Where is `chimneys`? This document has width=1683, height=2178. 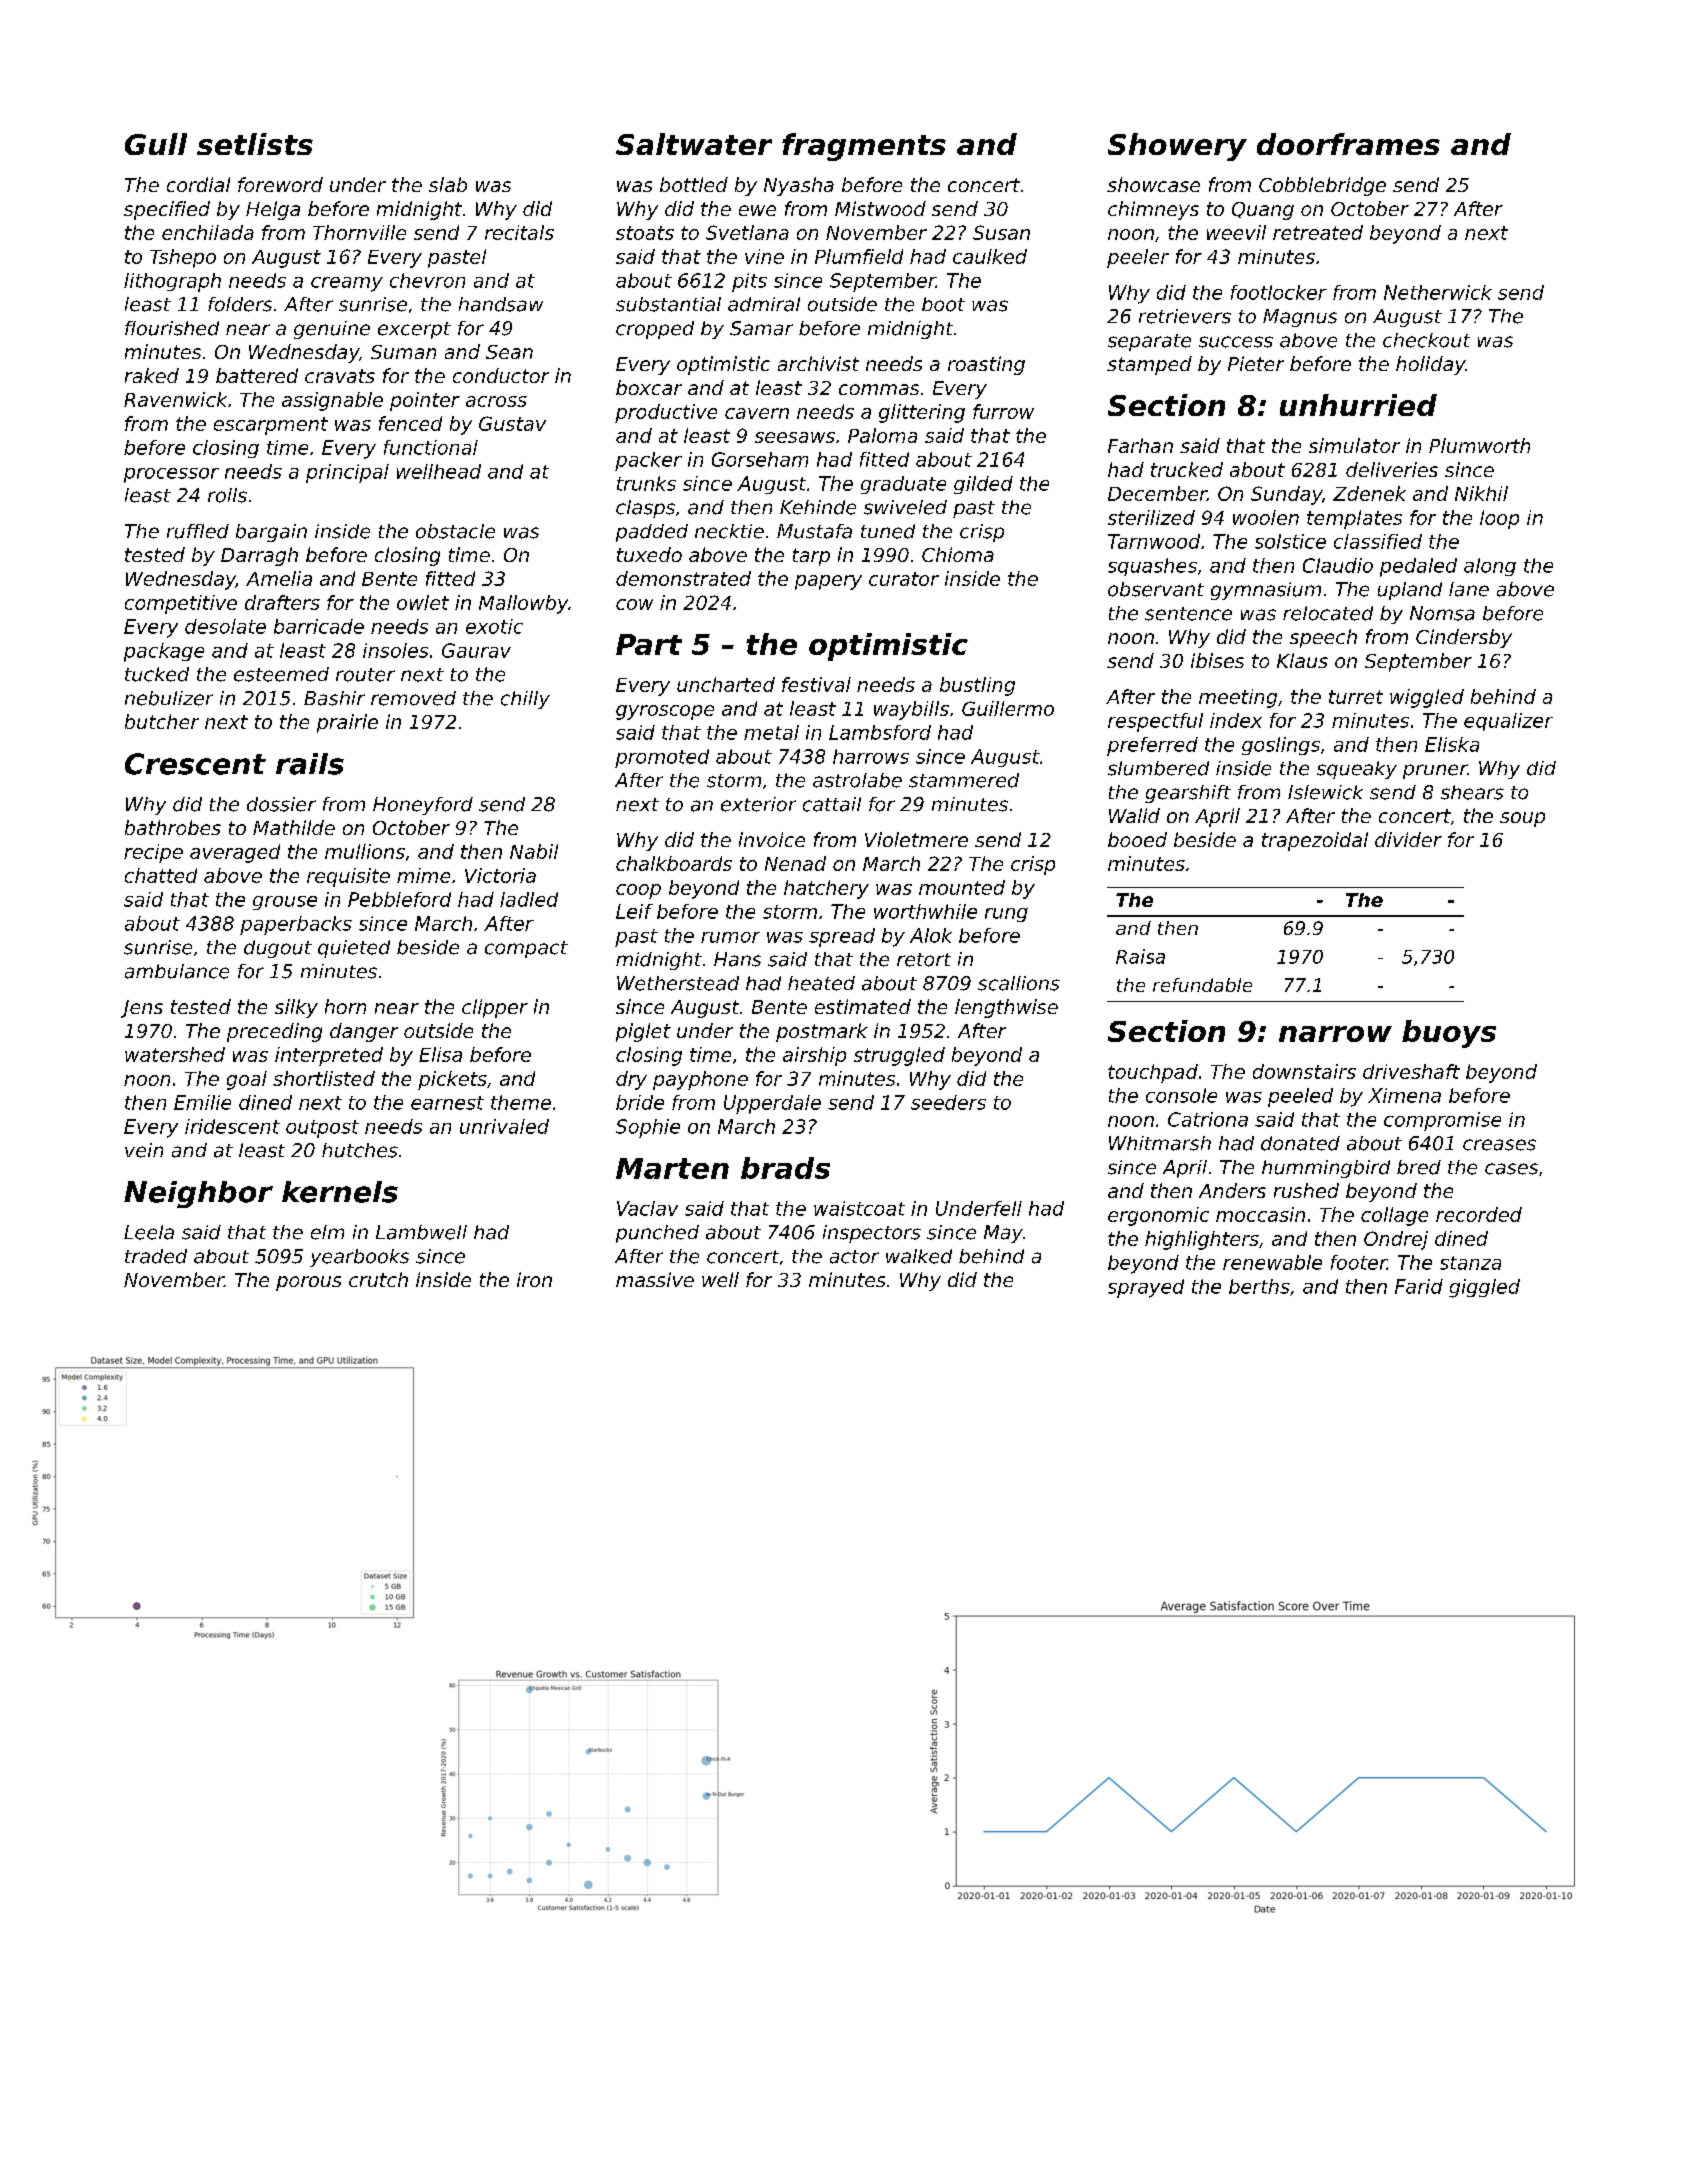
chimneys is located at coordinates (1153, 210).
